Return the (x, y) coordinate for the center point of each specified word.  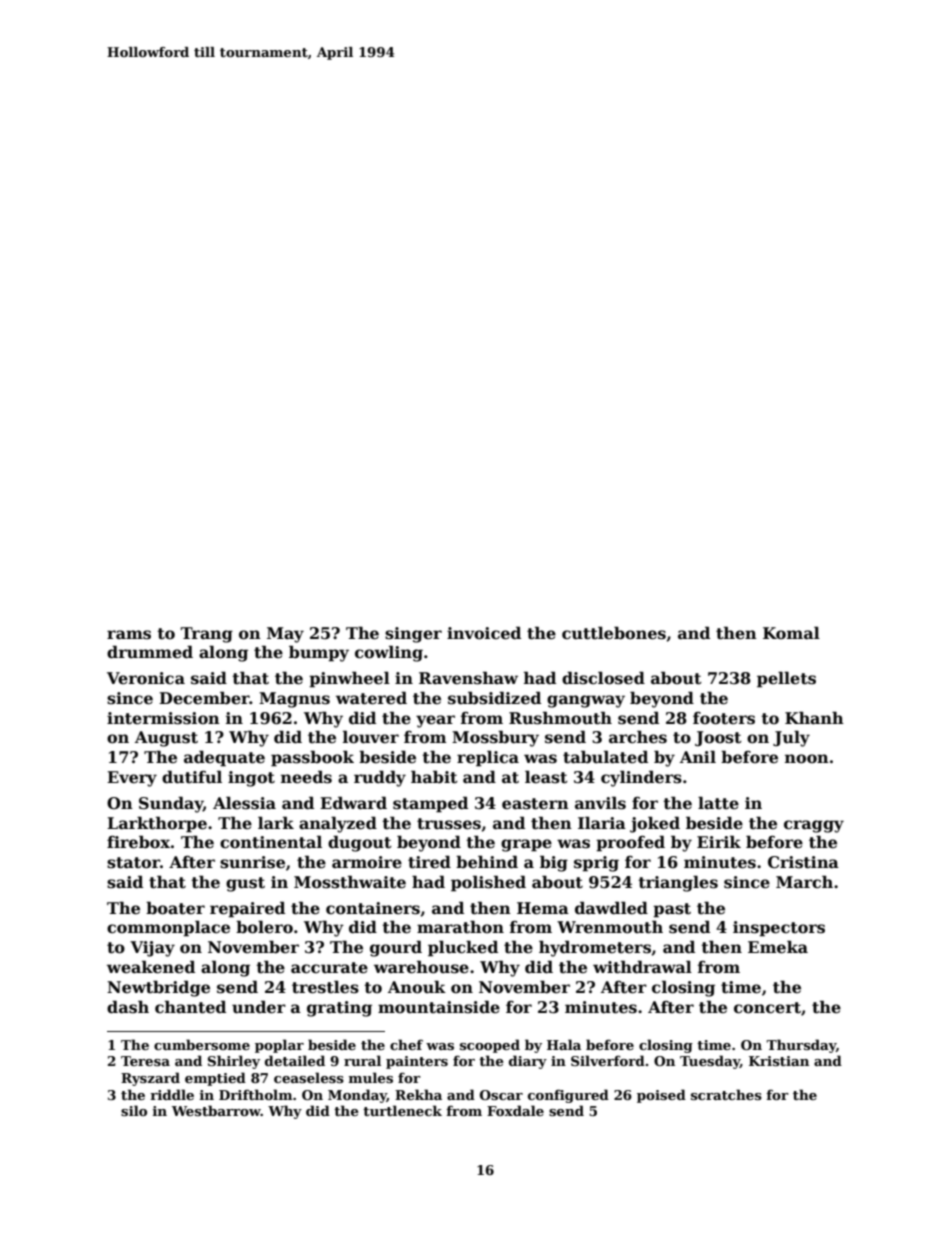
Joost (718, 738)
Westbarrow (216, 1110)
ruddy (380, 778)
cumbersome (202, 1044)
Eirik (719, 841)
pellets (786, 679)
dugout (360, 843)
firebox (138, 842)
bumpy (319, 653)
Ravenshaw (468, 678)
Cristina (803, 862)
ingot (251, 779)
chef (406, 1044)
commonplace (168, 928)
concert (767, 1008)
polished (488, 883)
